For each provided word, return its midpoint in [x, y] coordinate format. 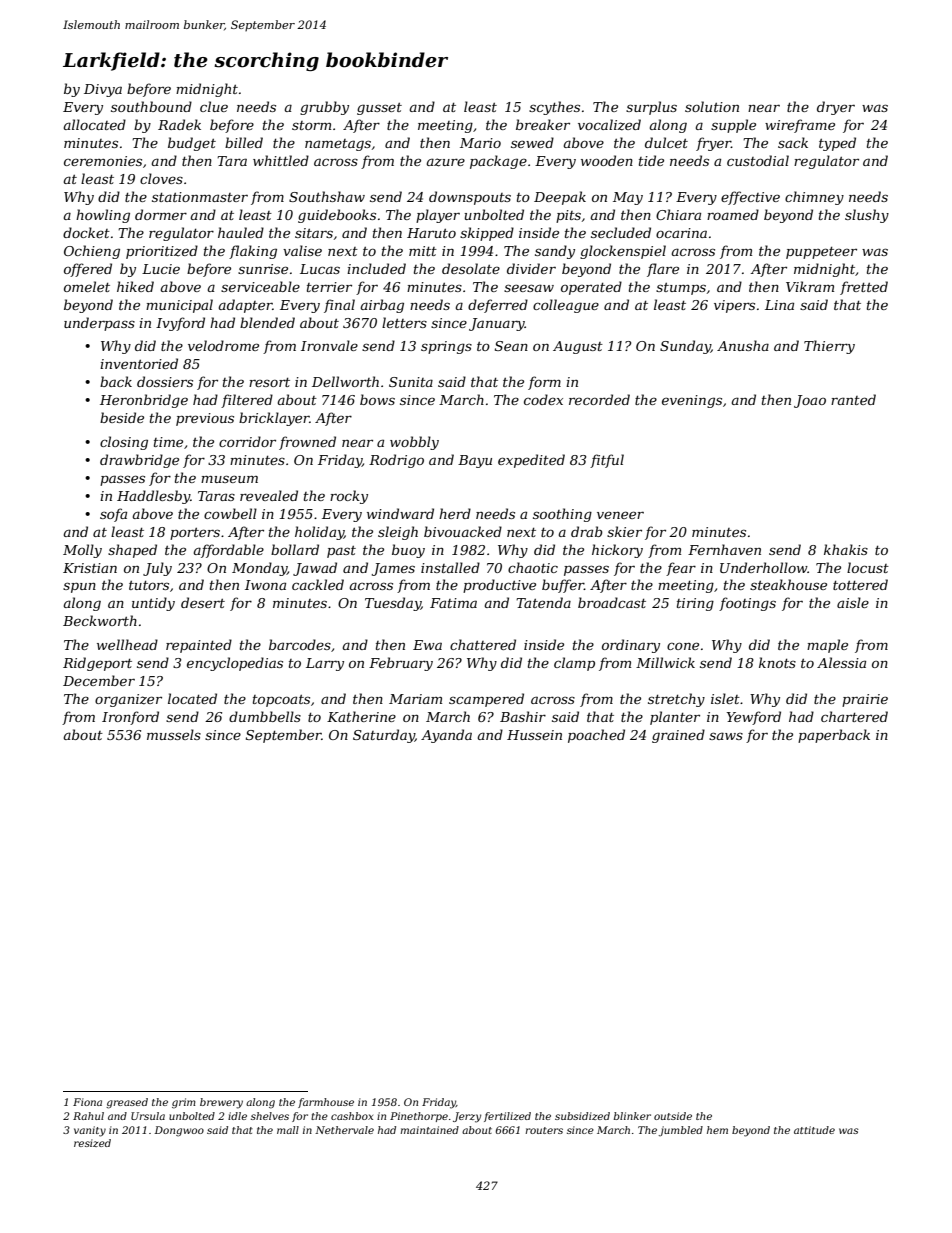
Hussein [534, 735]
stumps [681, 289]
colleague [566, 306]
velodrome [223, 345]
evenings [692, 401]
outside [673, 1116]
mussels [174, 734]
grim [184, 1103]
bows [377, 399]
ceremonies [103, 161]
